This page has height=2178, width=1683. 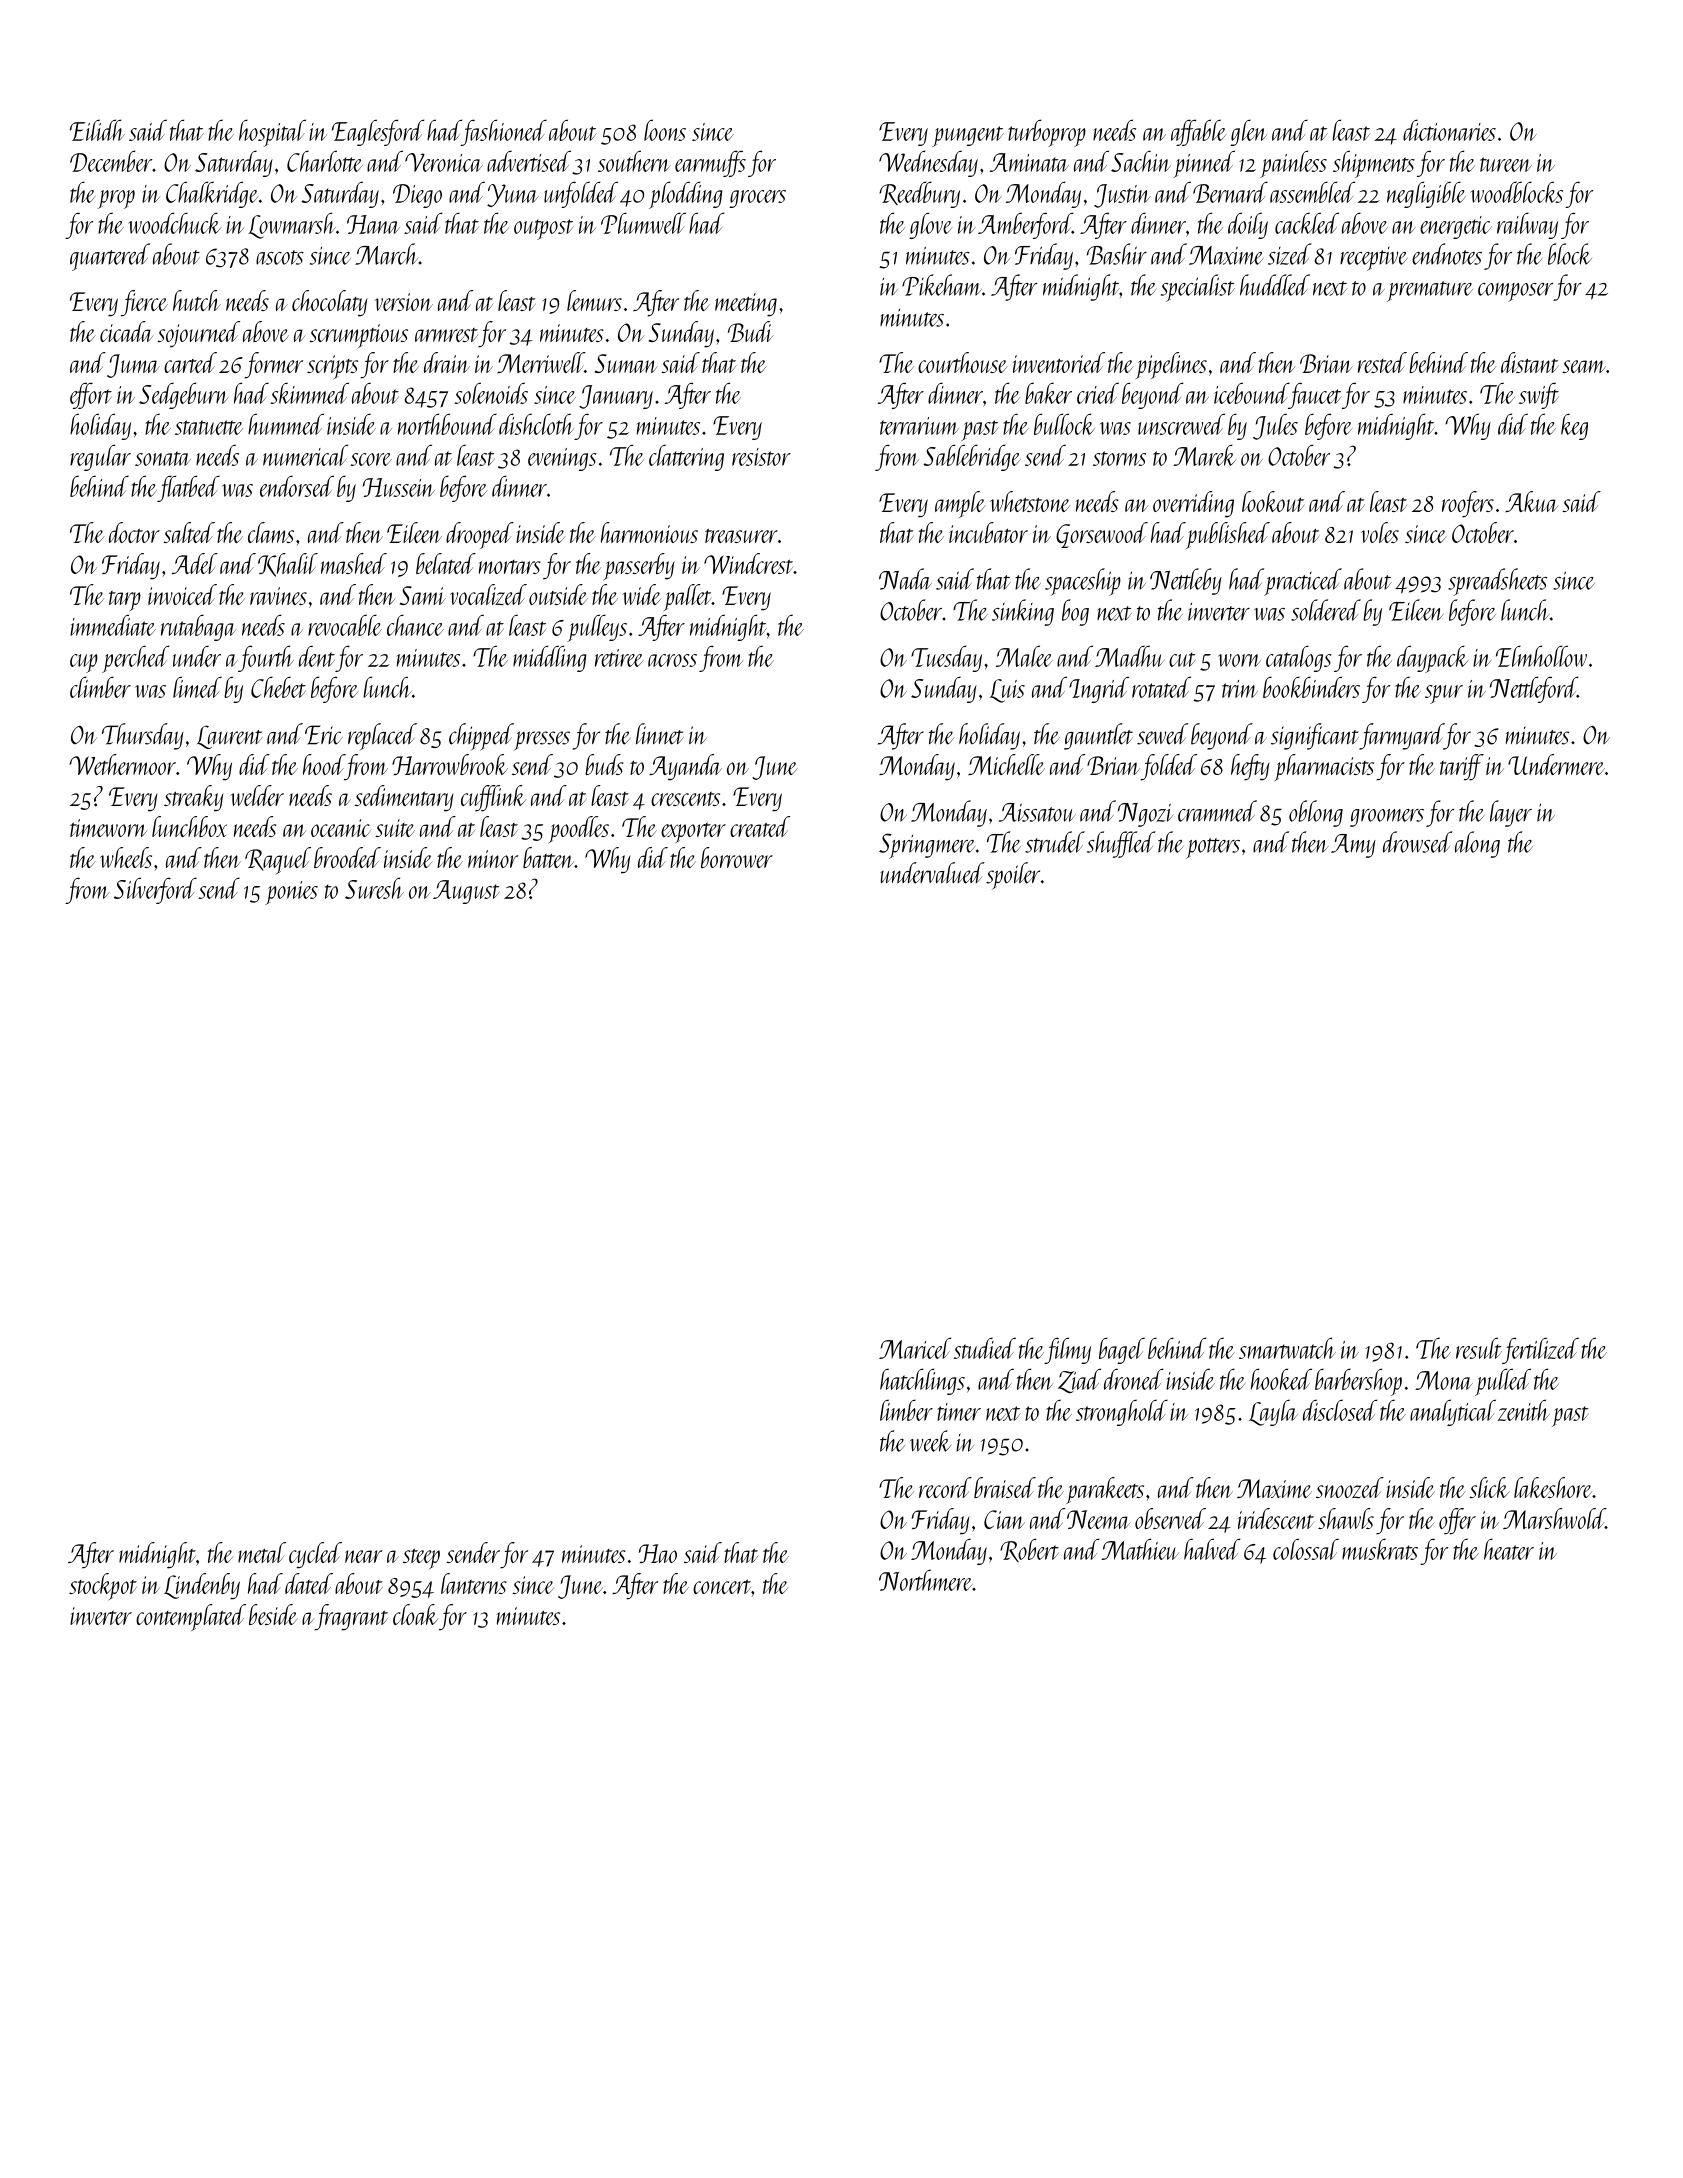 I want to click on Eilidh, so click(x=97, y=130).
